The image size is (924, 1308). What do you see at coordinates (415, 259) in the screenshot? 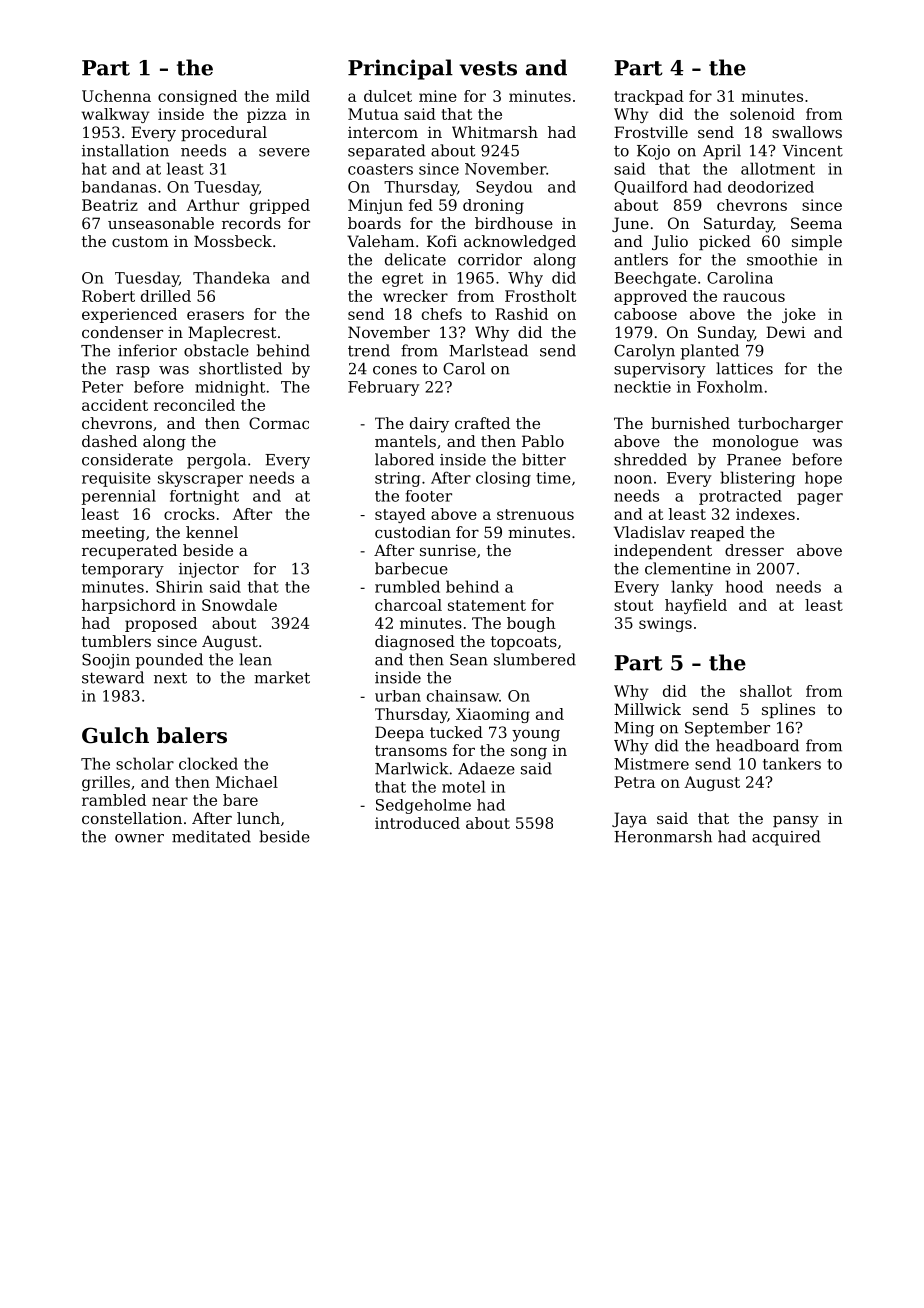
I see `delicate` at bounding box center [415, 259].
